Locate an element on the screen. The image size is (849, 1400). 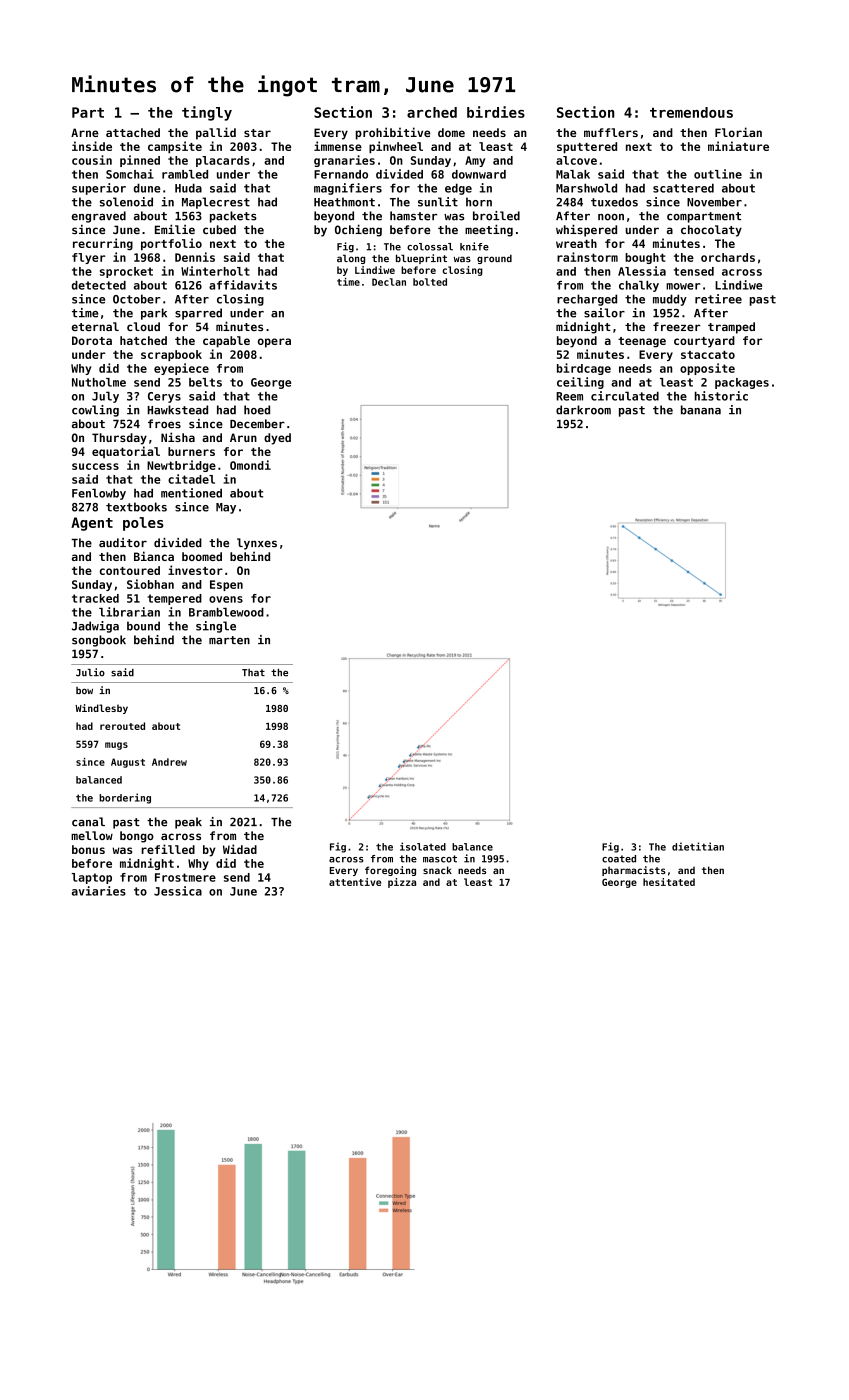
tingly is located at coordinates (207, 113).
